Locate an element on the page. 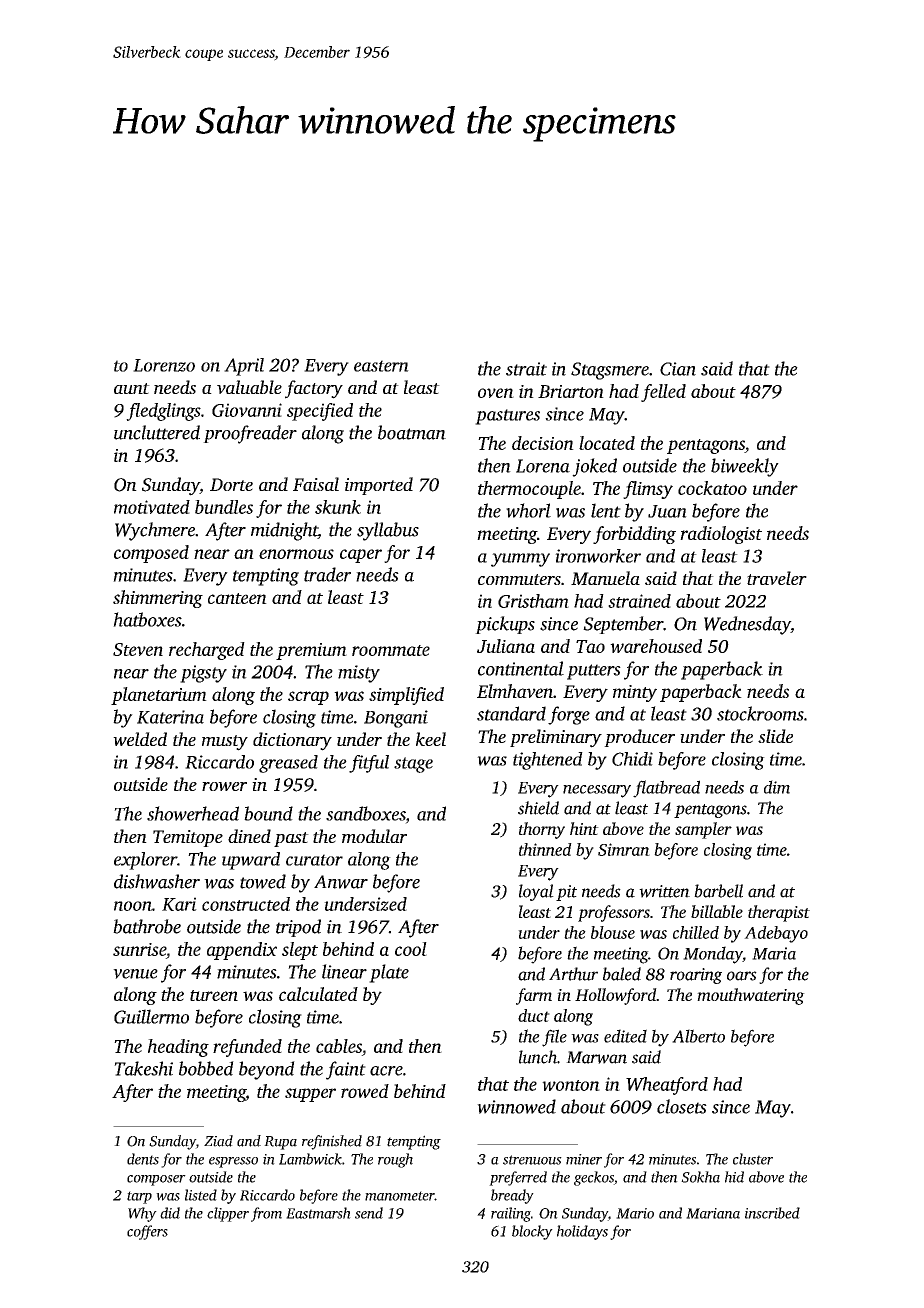  farm is located at coordinates (534, 996).
